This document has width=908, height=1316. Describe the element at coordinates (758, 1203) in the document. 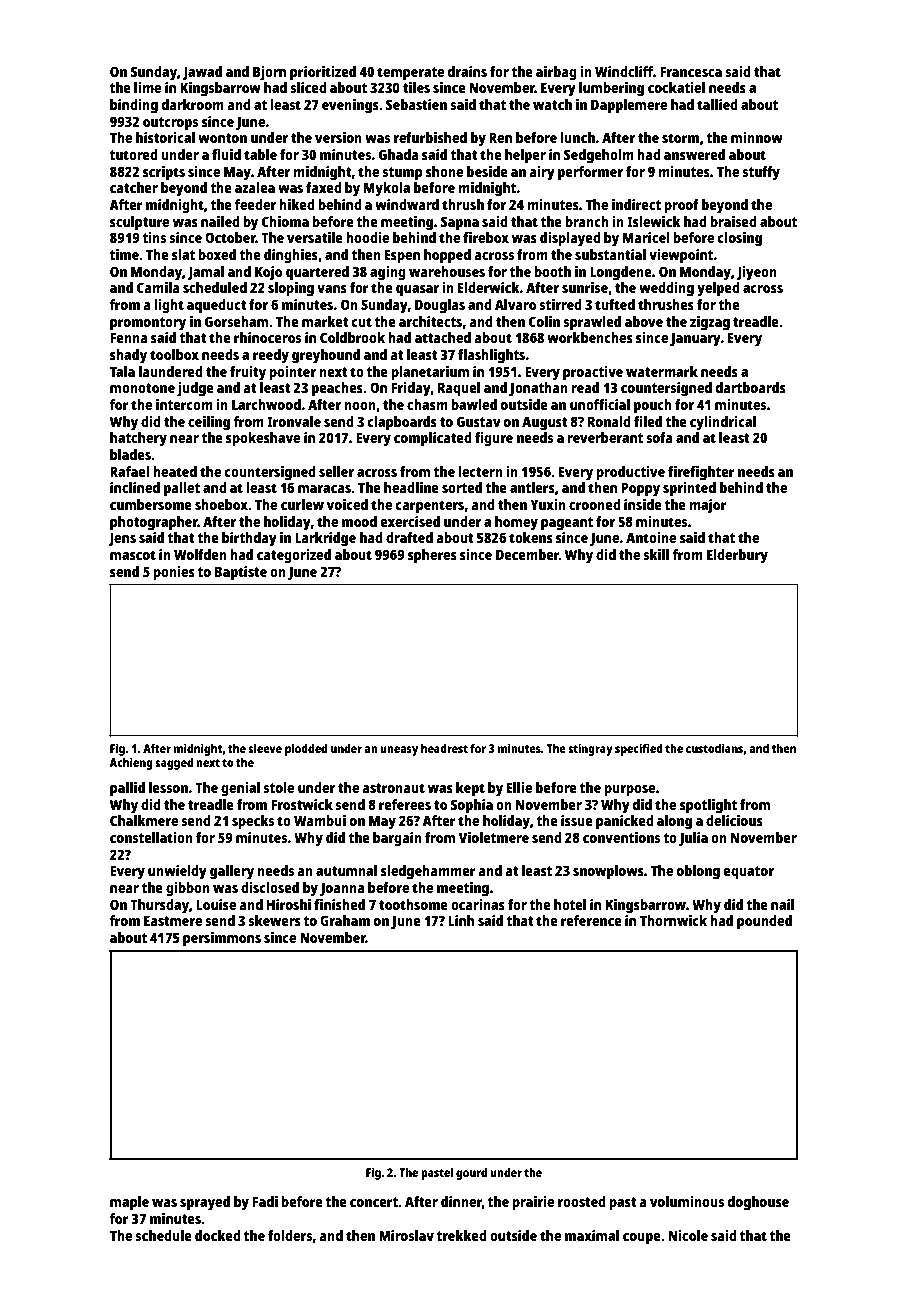

I see `doghouse` at that location.
